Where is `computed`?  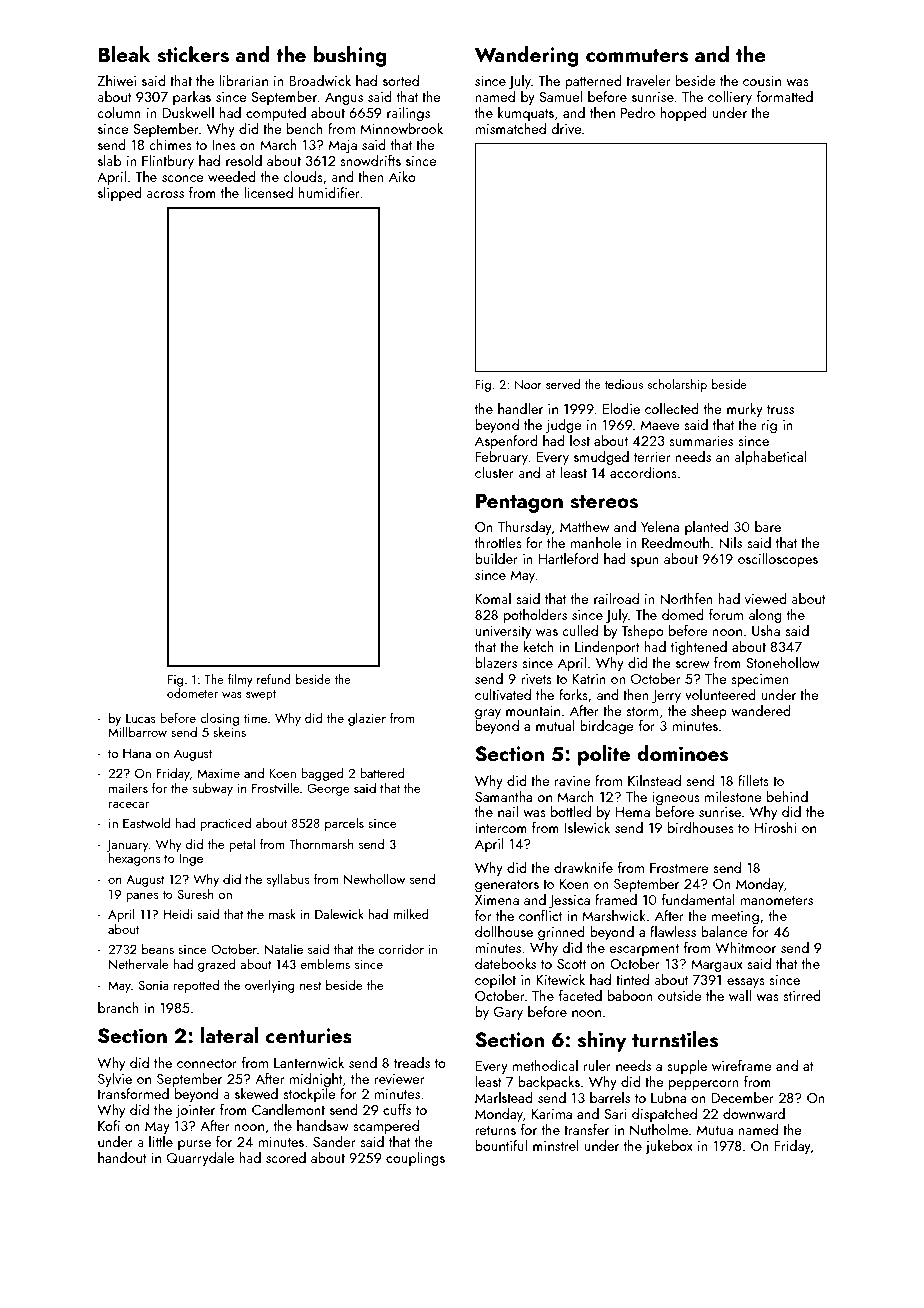 computed is located at coordinates (276, 114).
